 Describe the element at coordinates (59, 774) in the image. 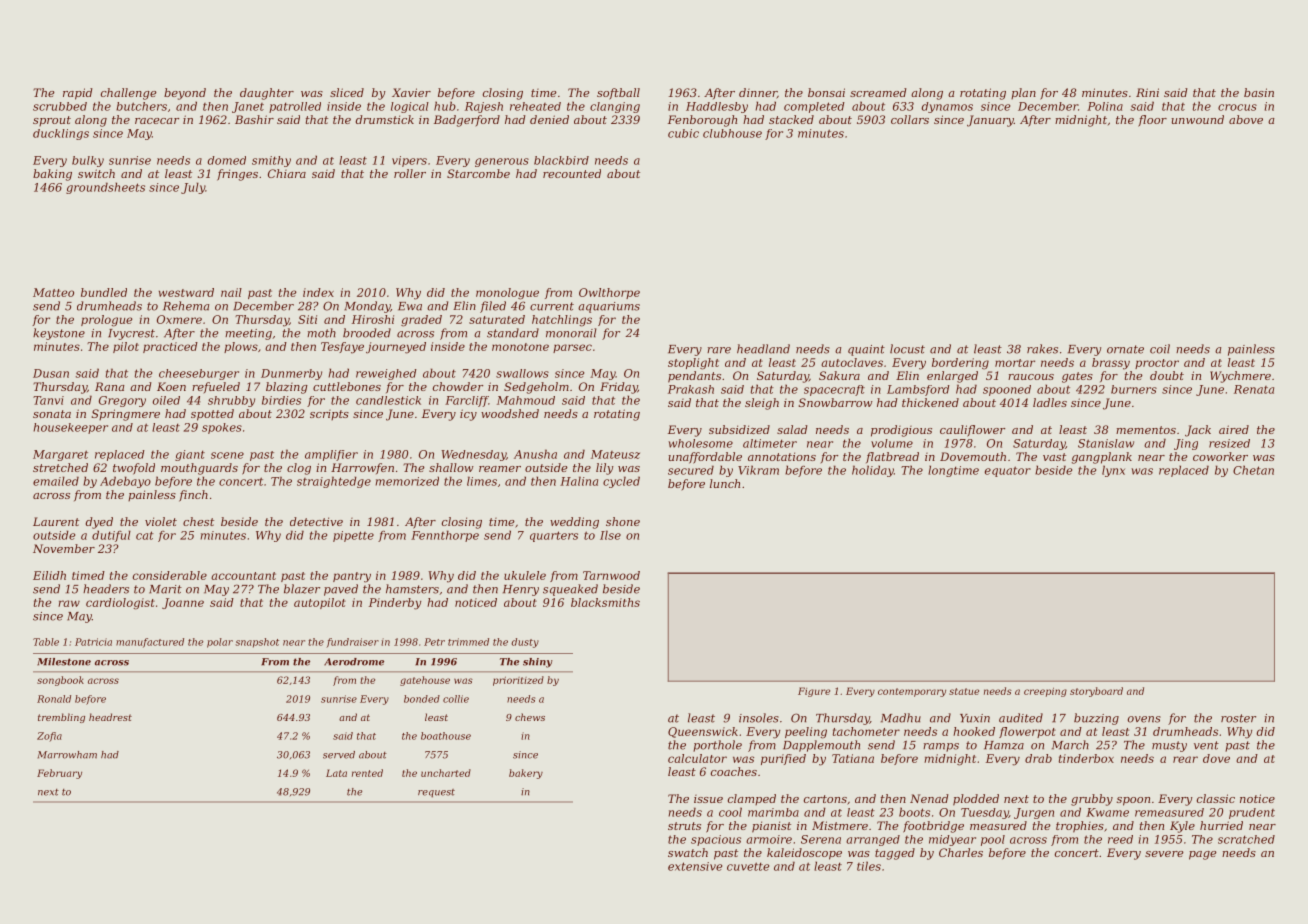

I see `February` at that location.
